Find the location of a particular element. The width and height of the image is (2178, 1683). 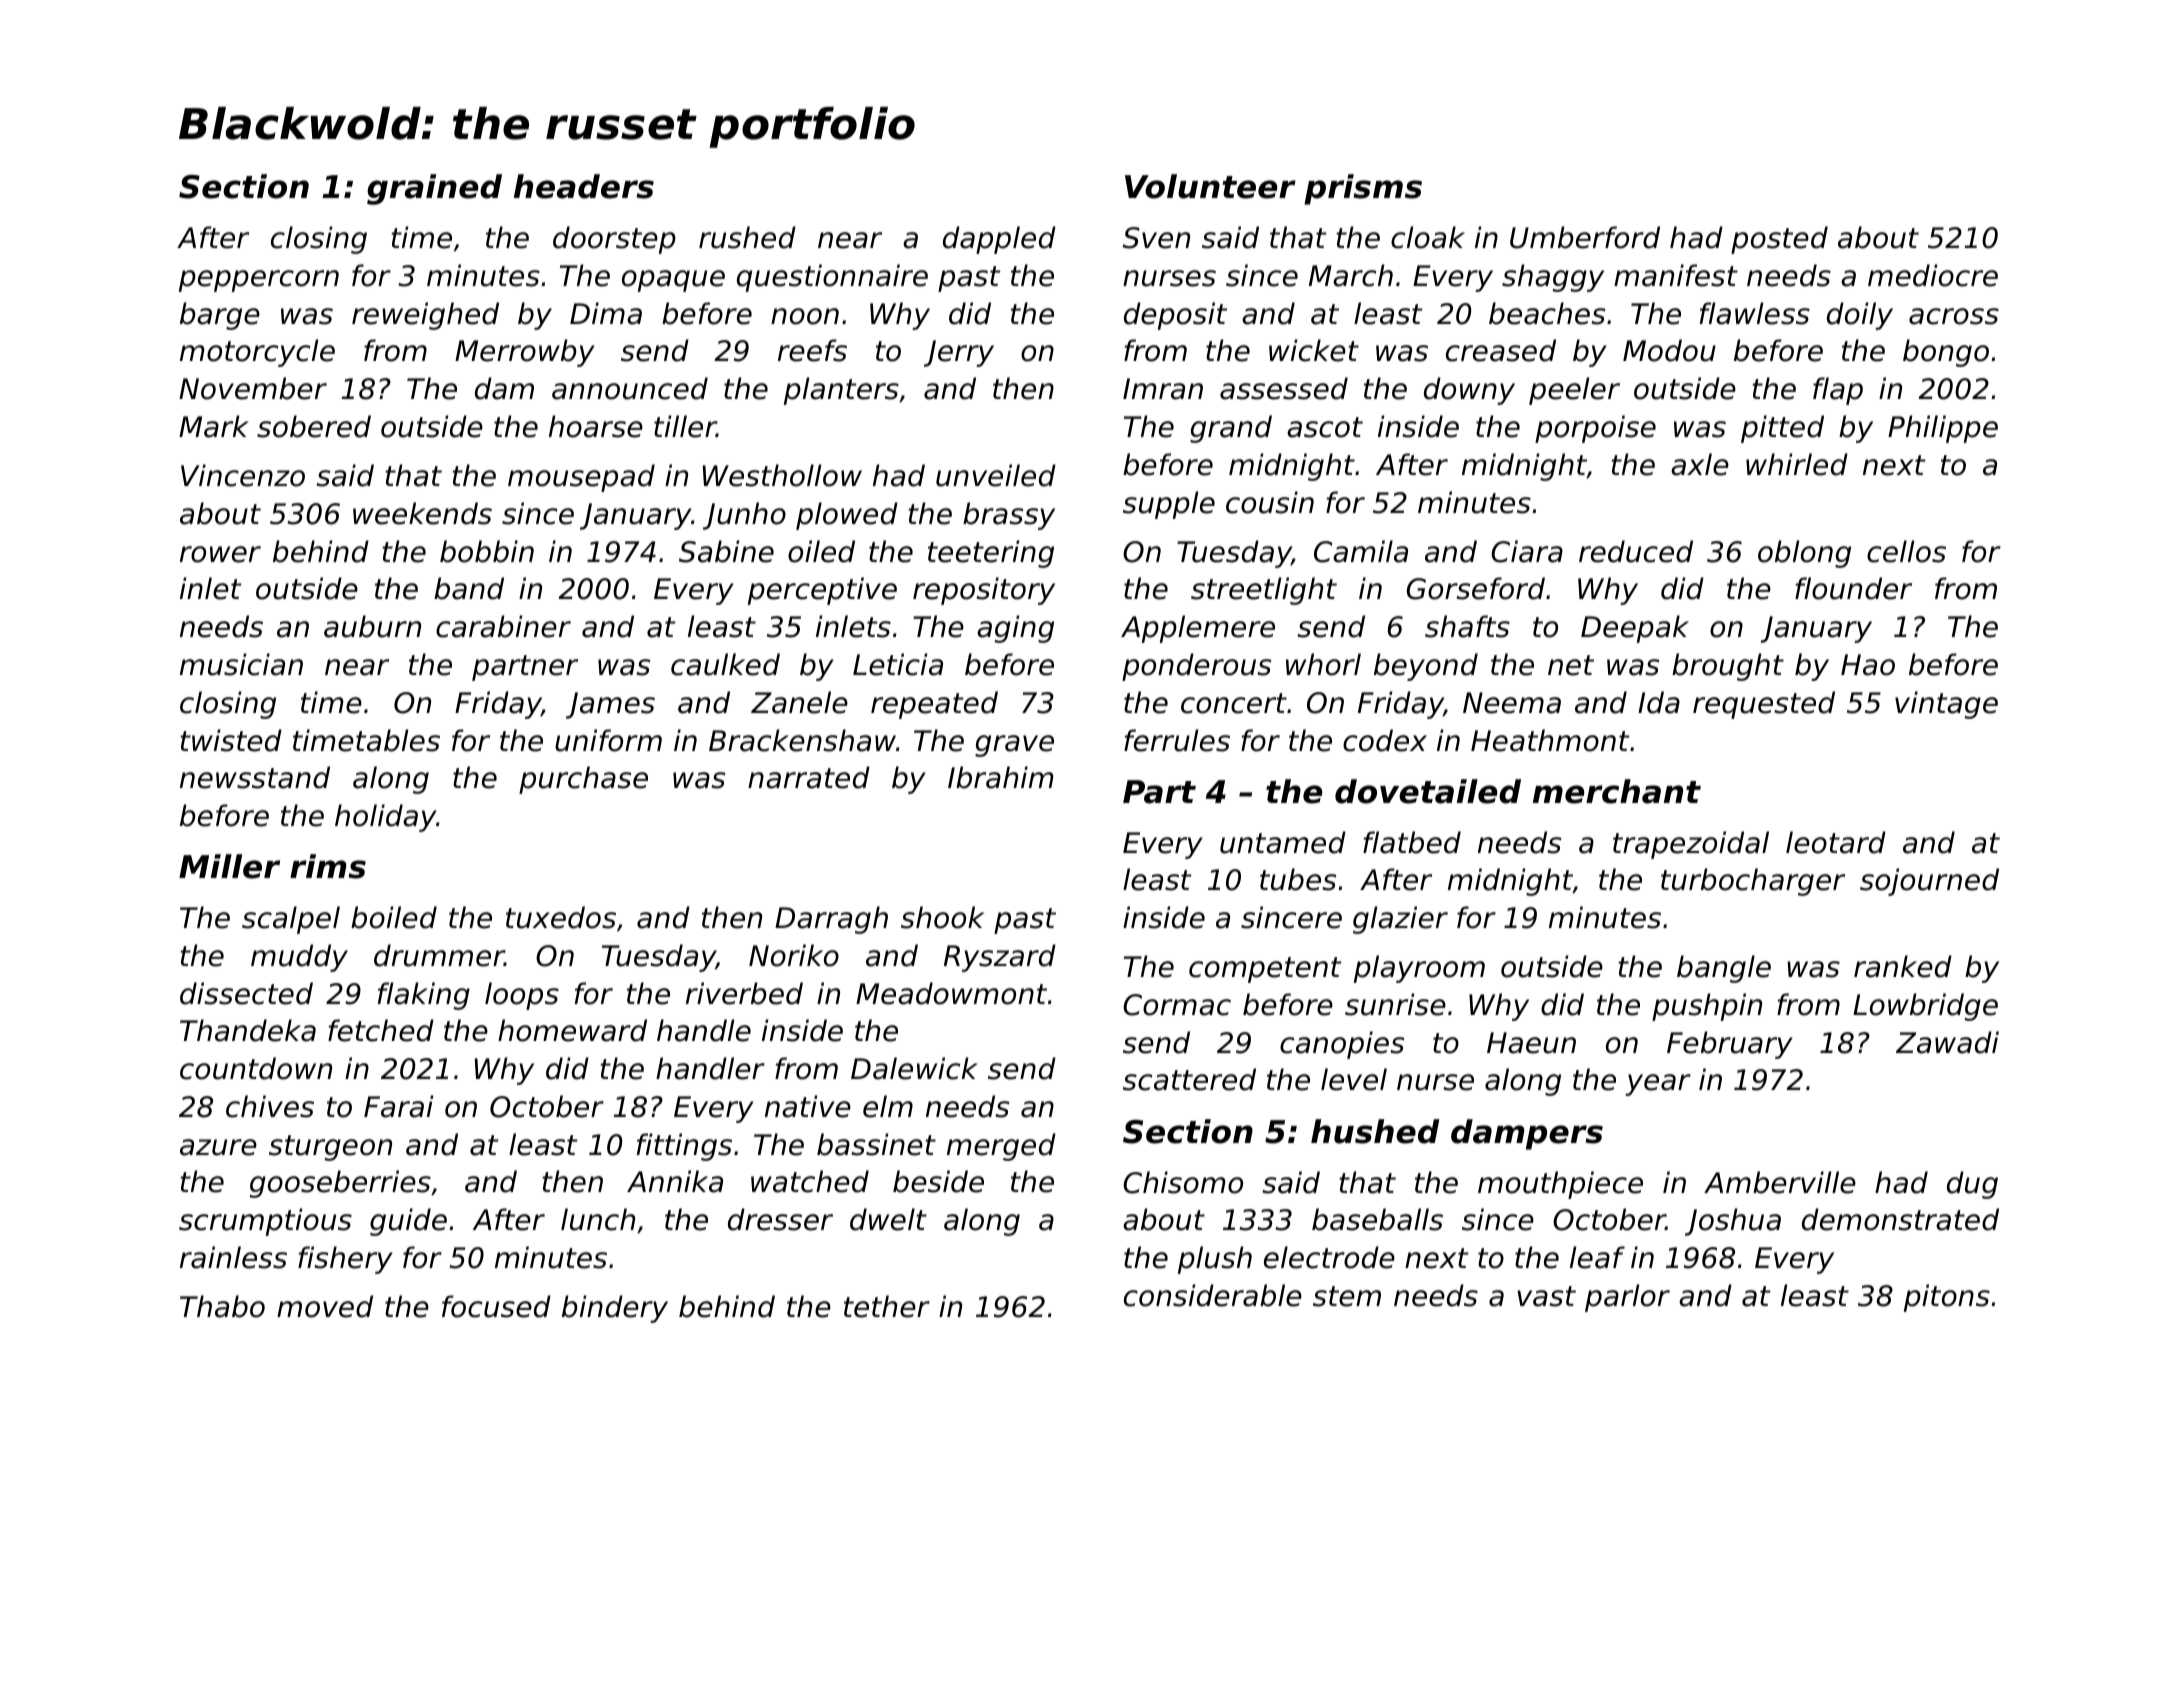

lunch is located at coordinates (598, 1219).
